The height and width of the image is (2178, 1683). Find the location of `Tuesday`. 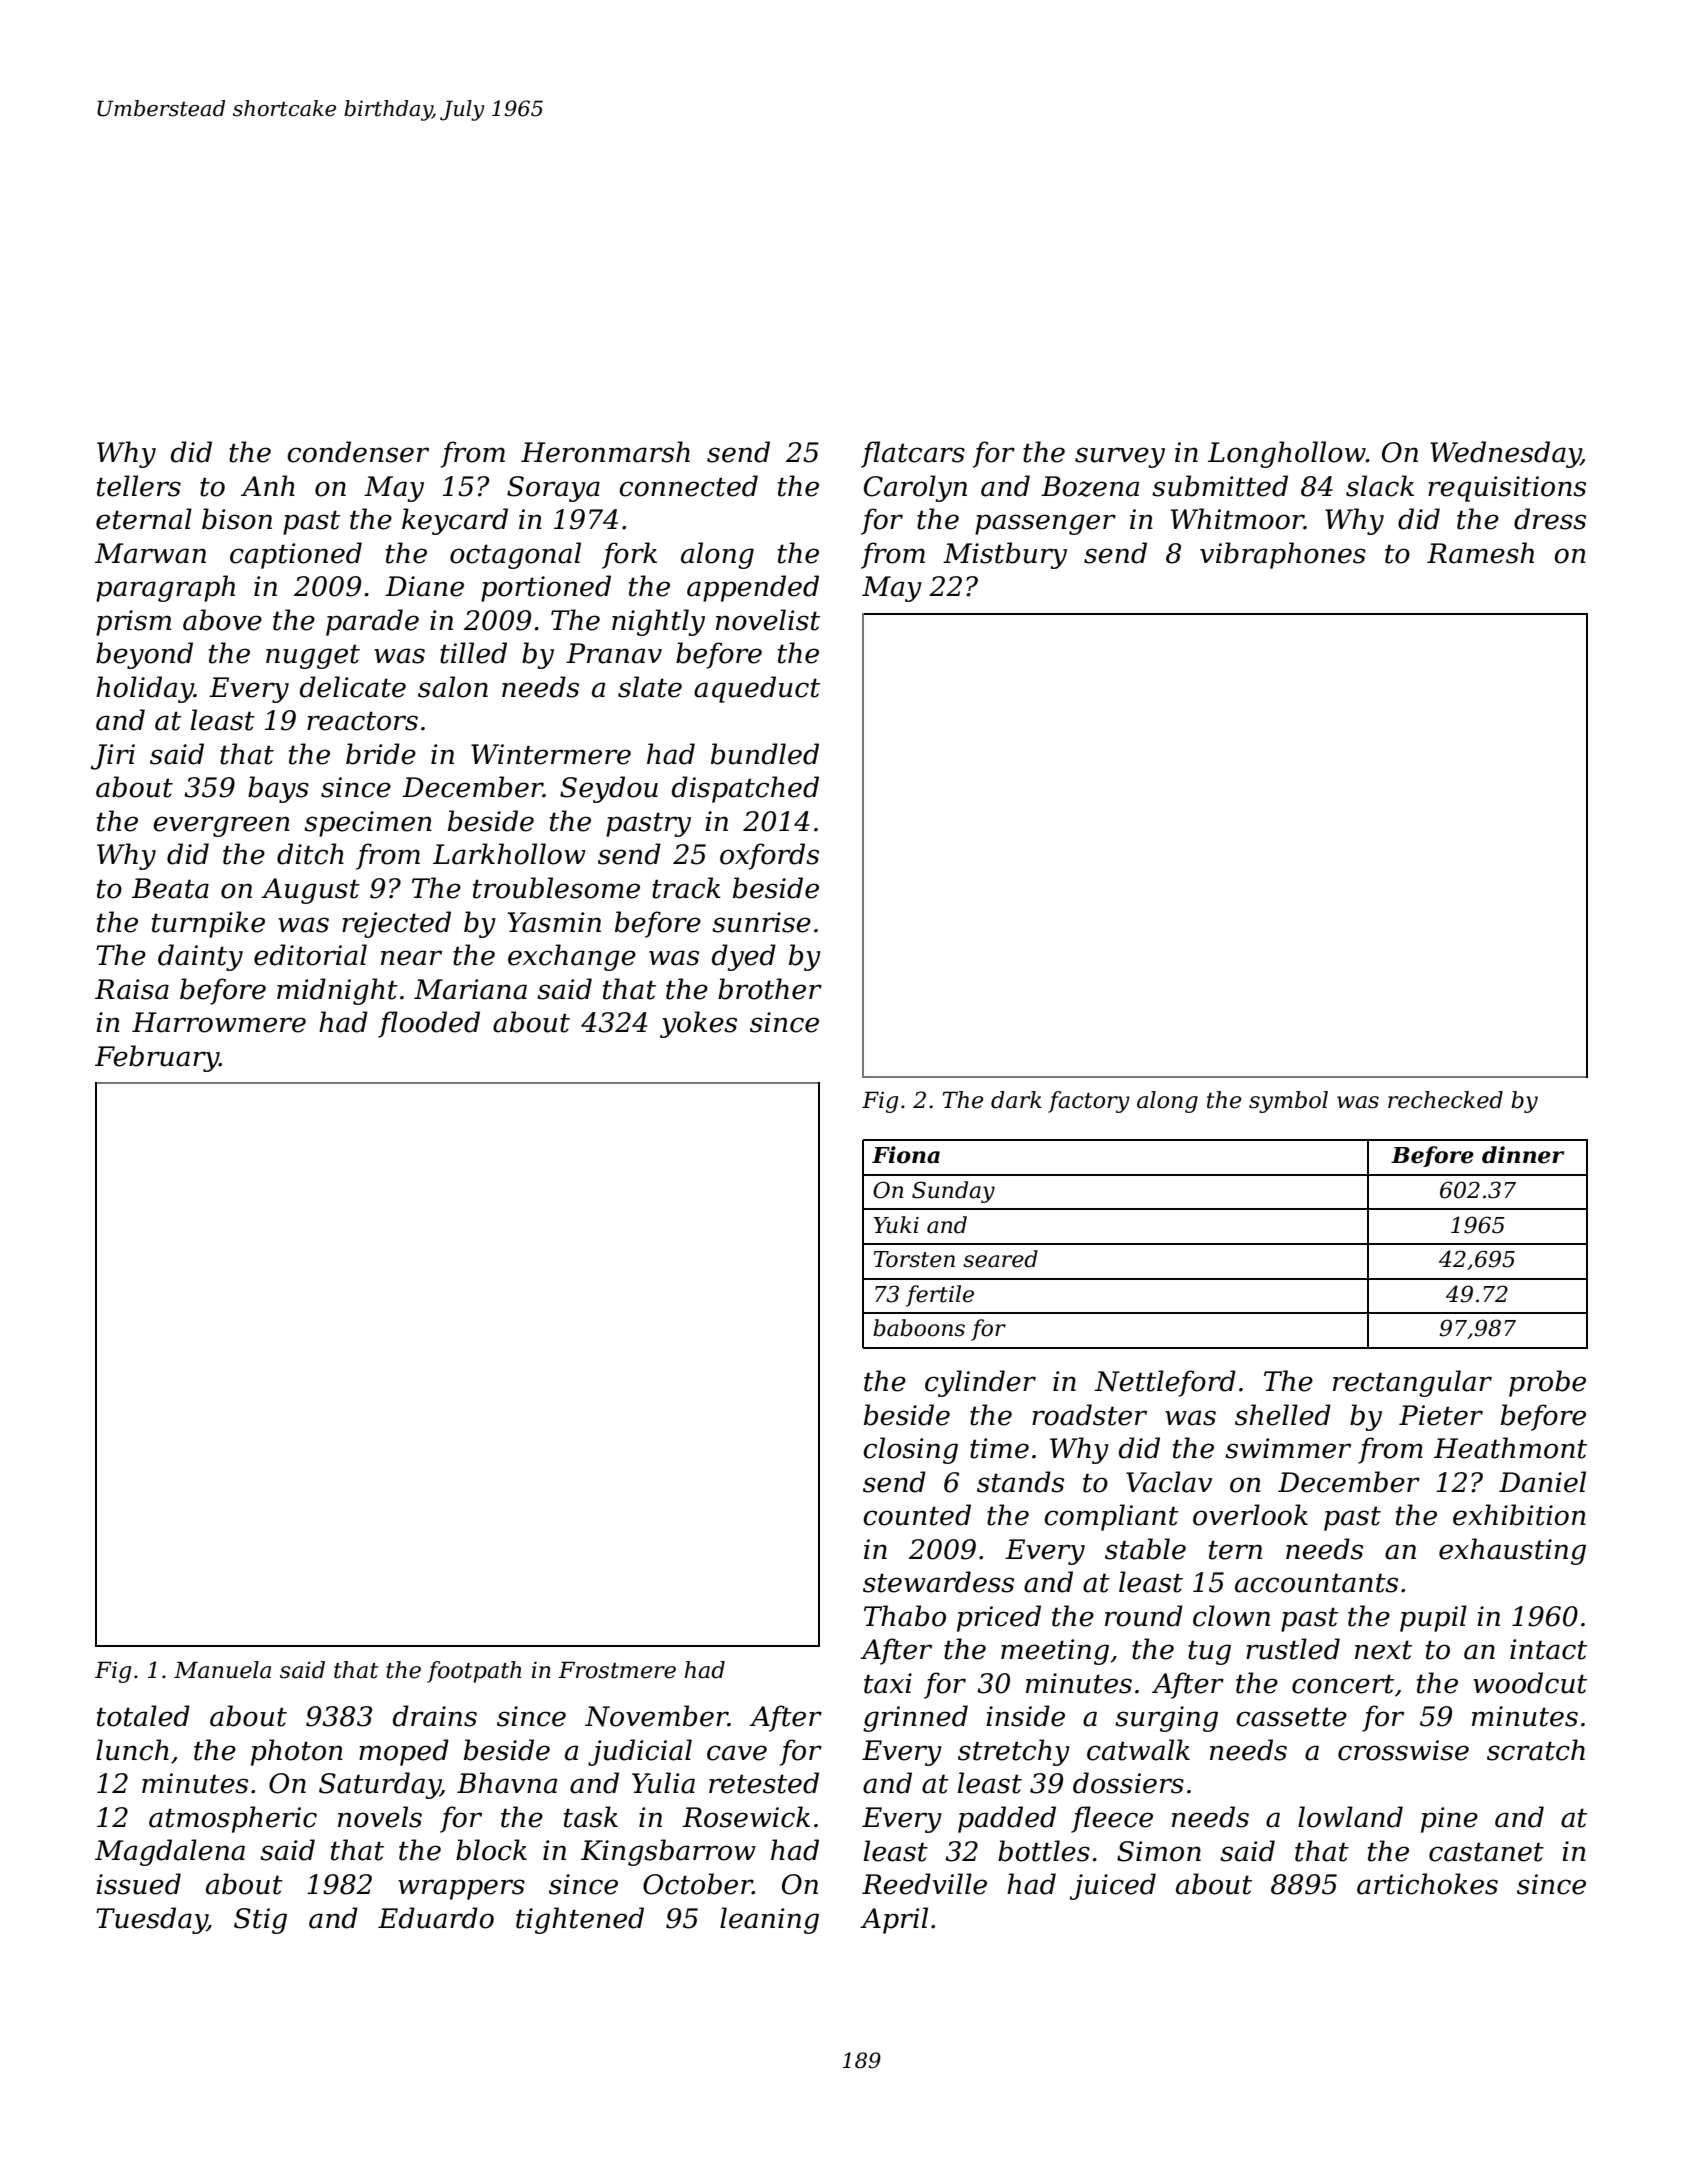

Tuesday is located at coordinates (151, 1920).
